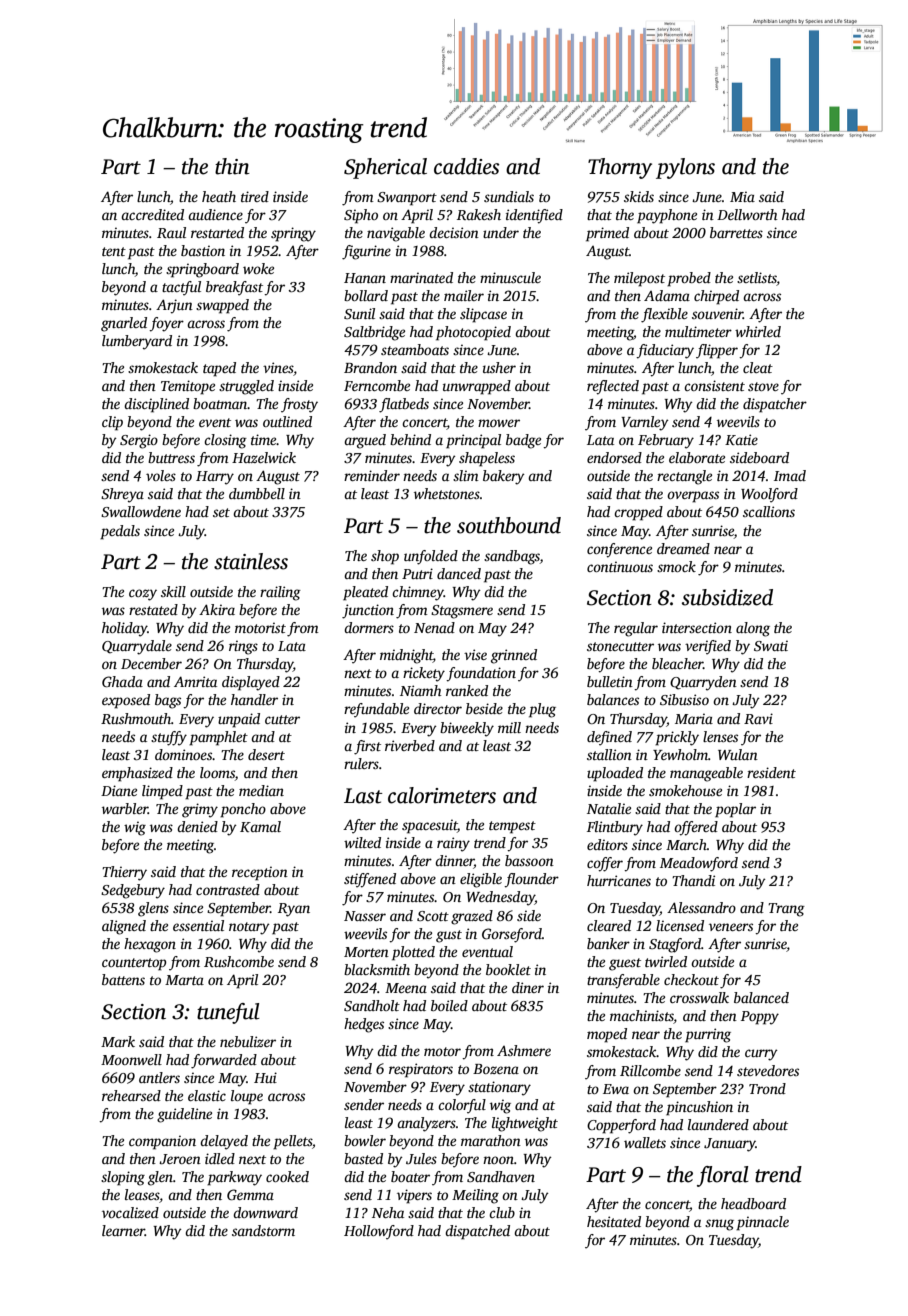  I want to click on conference, so click(619, 550).
